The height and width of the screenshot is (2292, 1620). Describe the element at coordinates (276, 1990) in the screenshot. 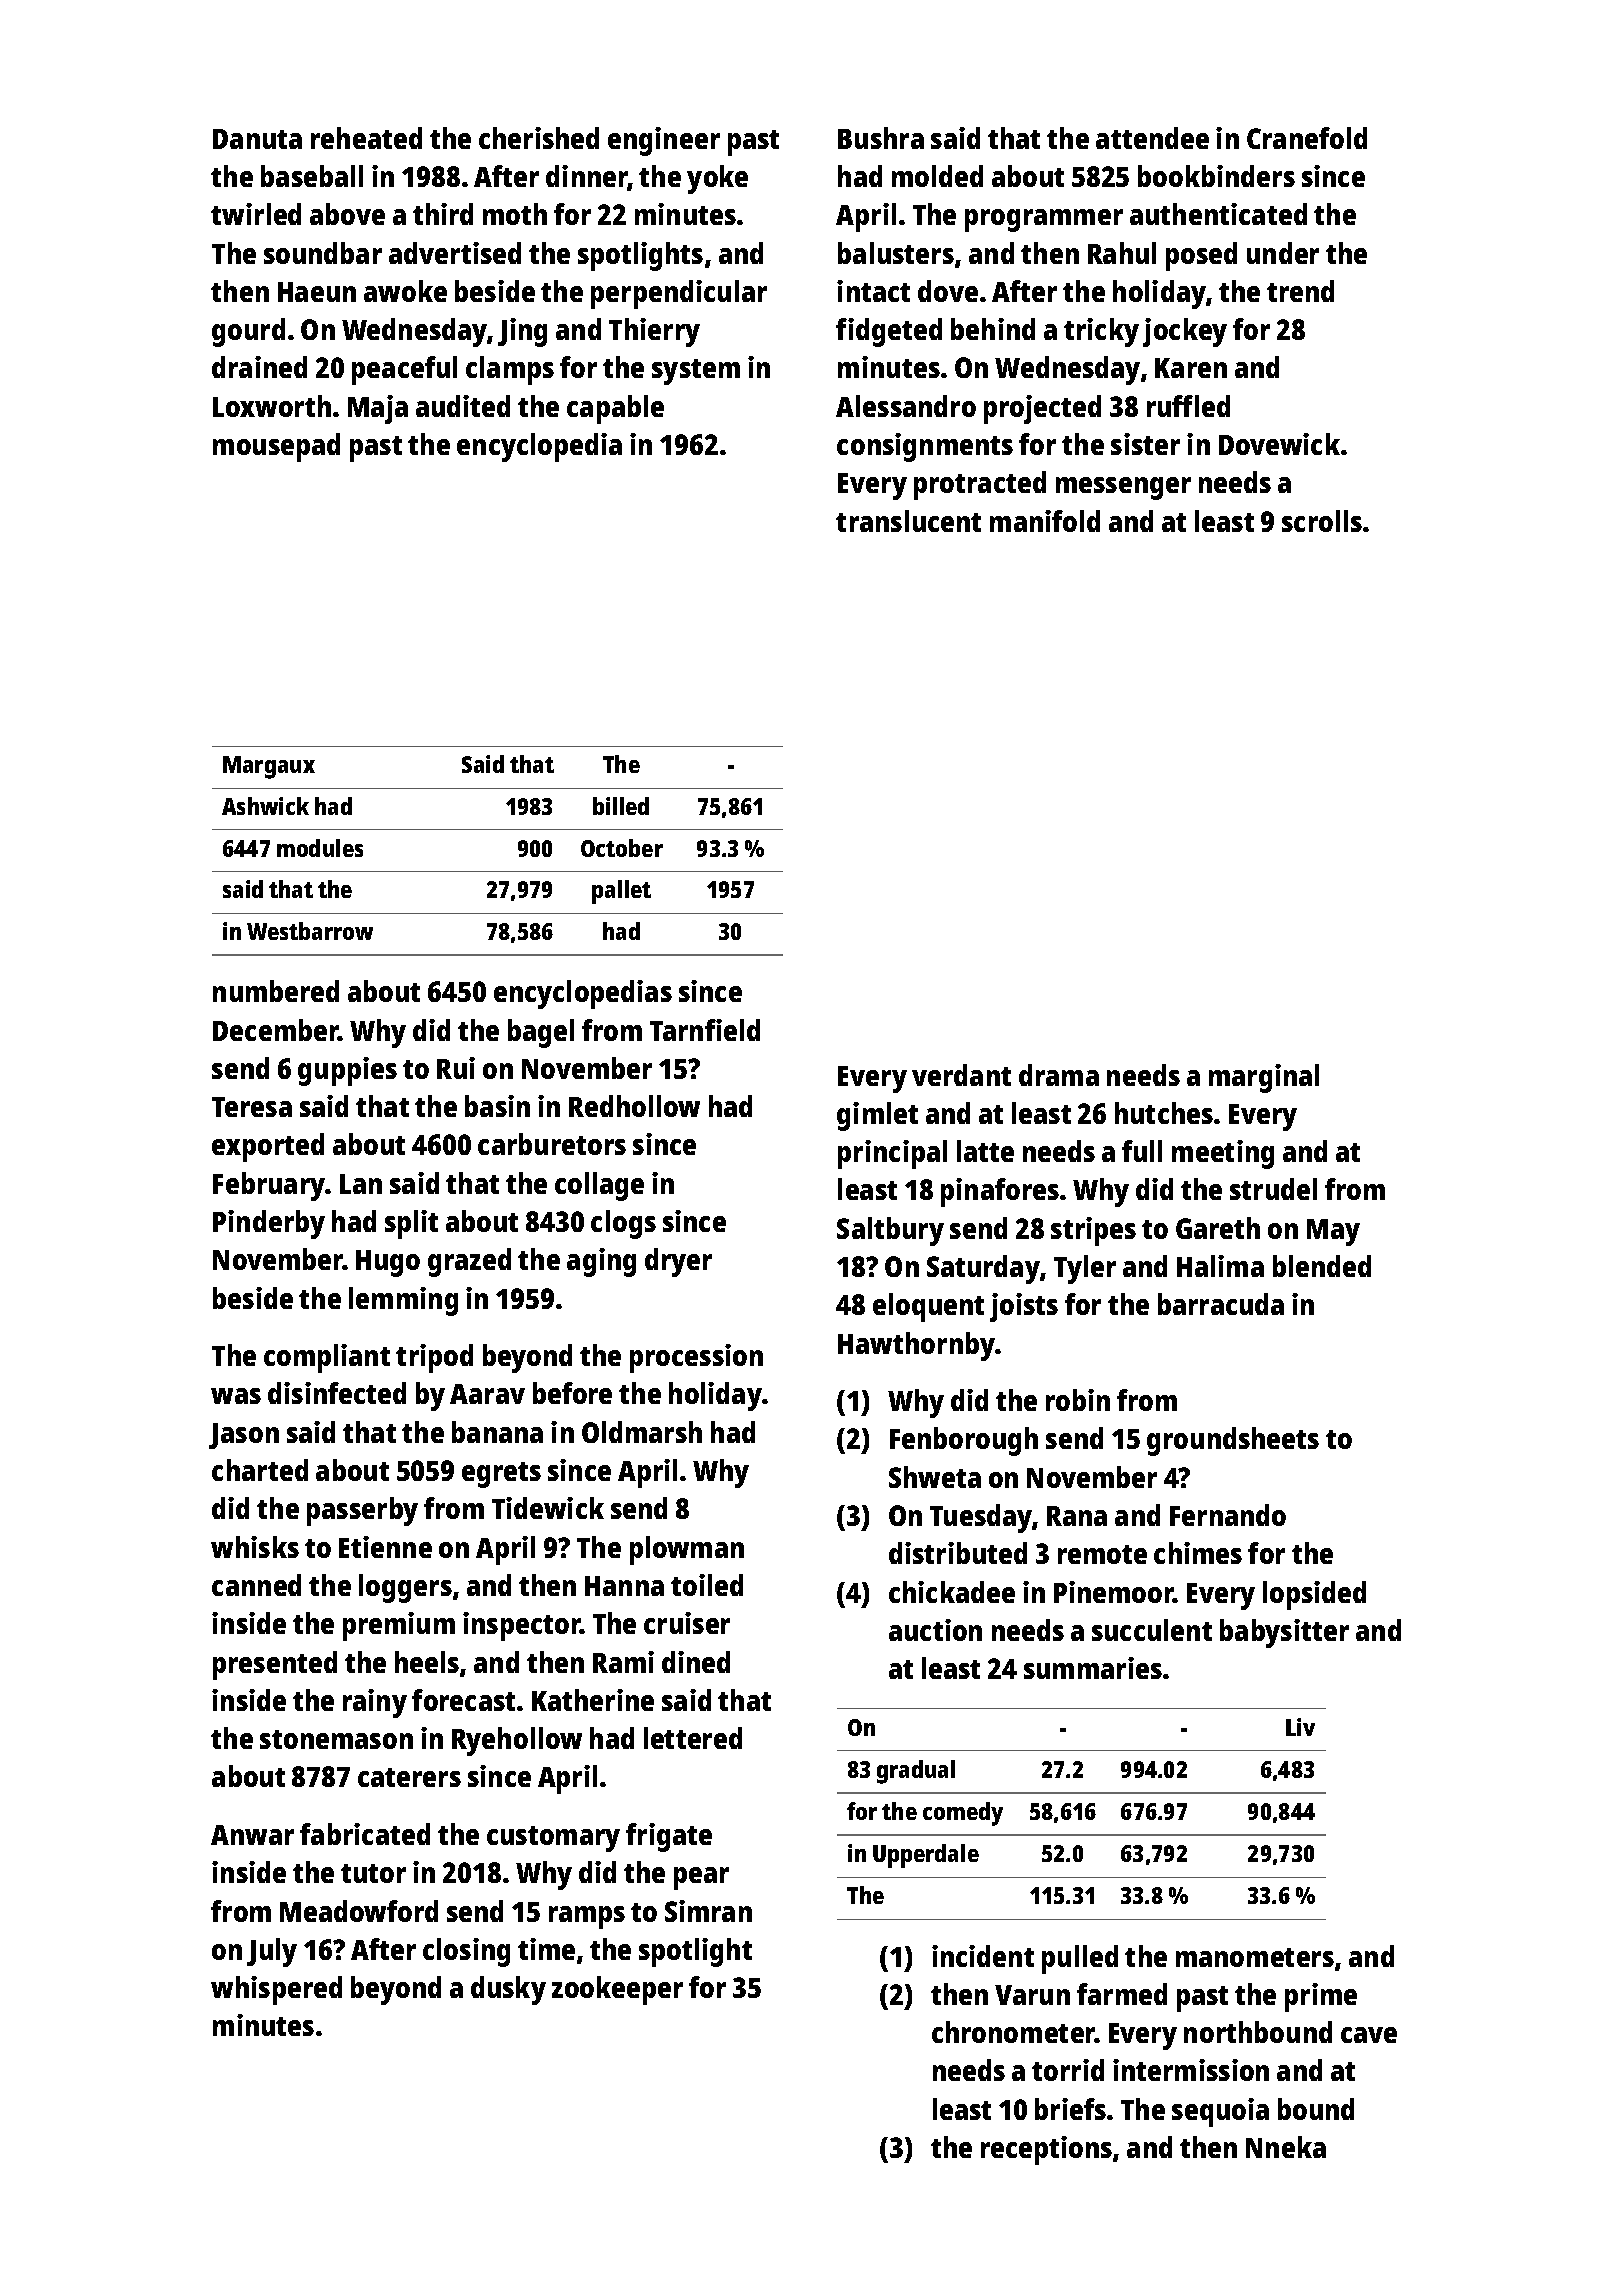

I see `whispered` at that location.
